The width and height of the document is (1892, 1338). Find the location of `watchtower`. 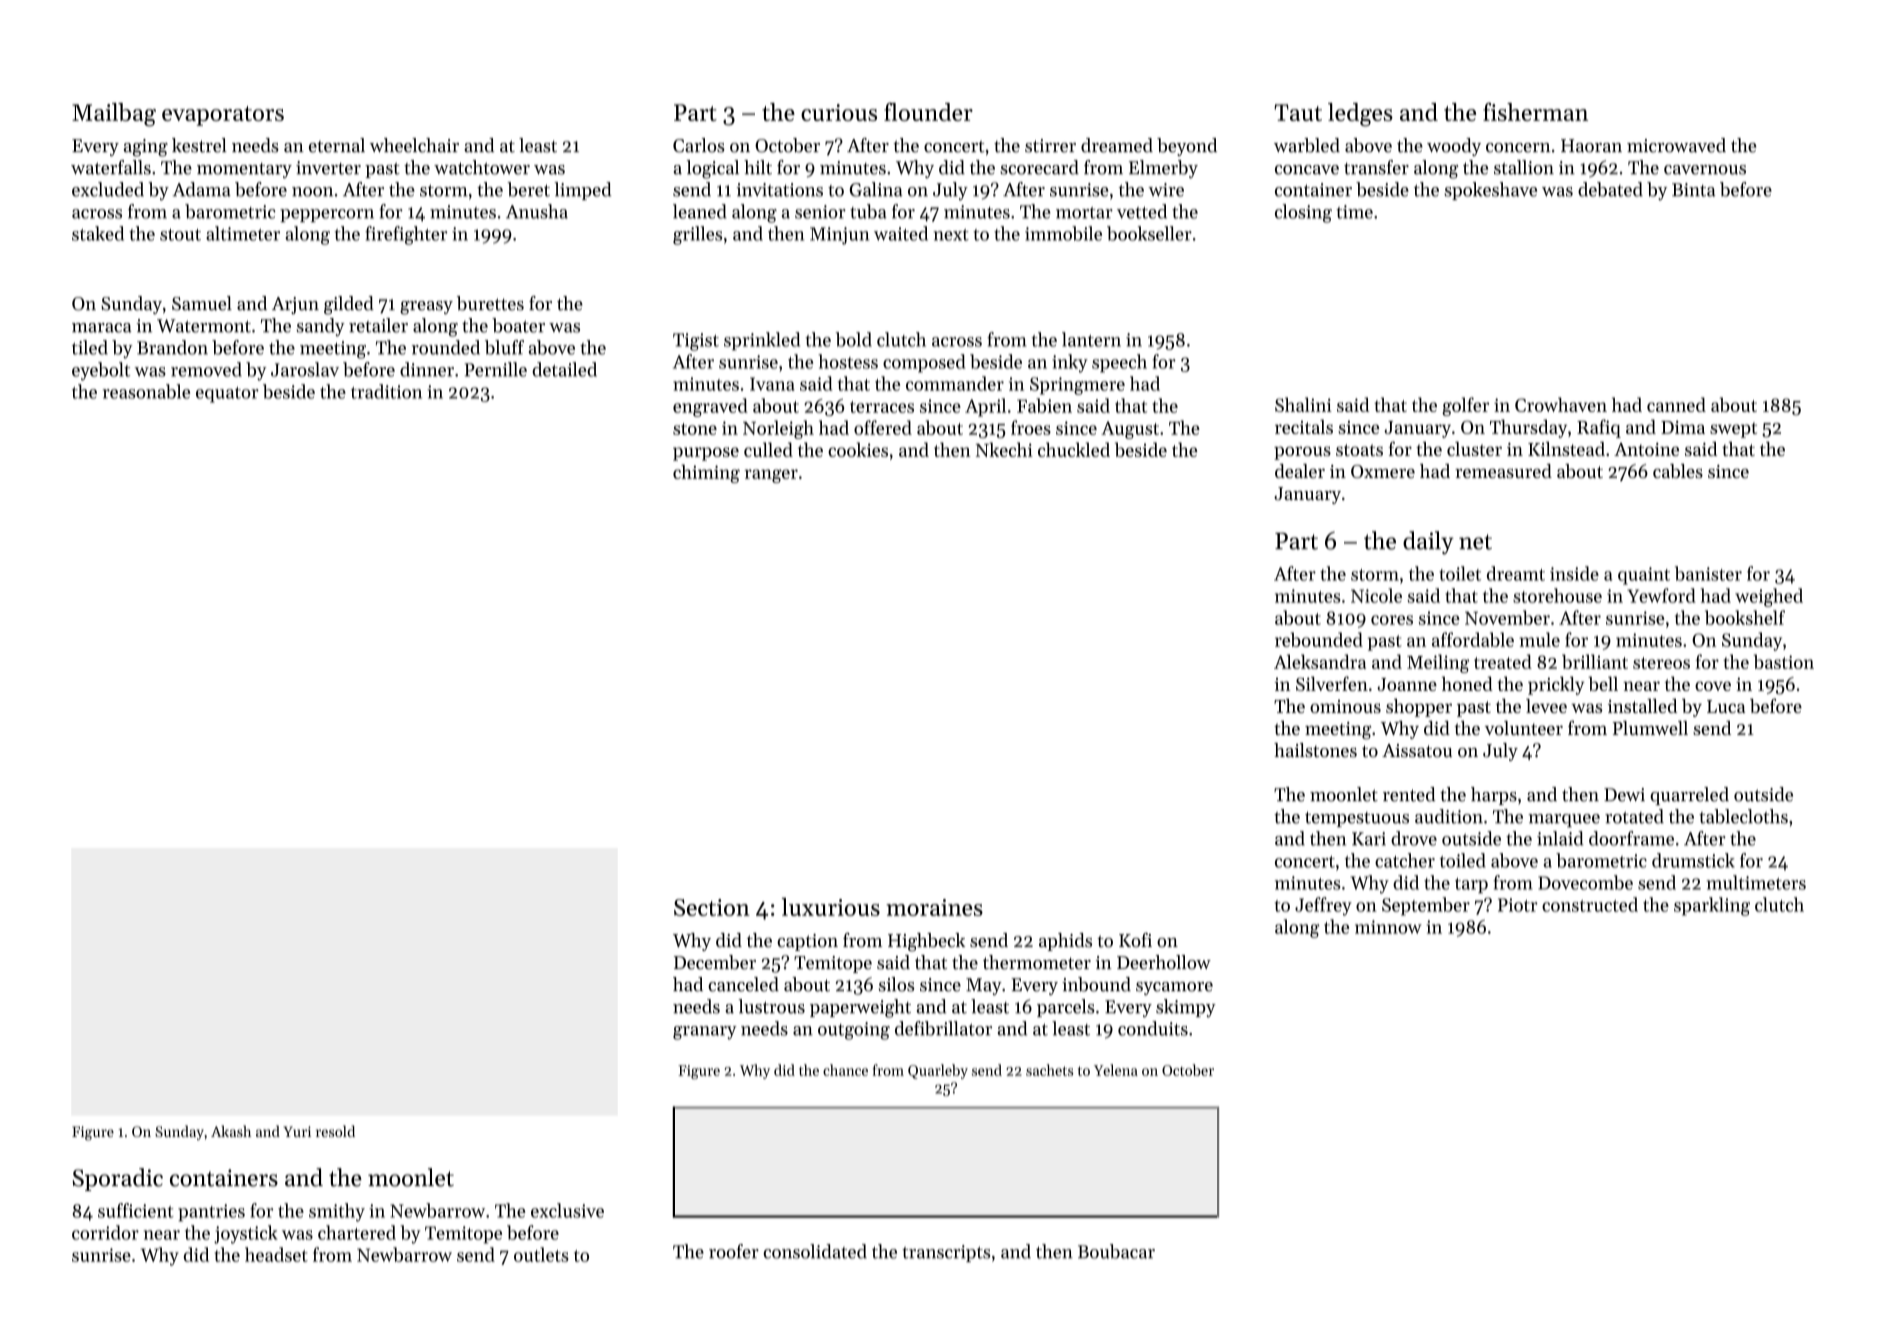

watchtower is located at coordinates (482, 167).
